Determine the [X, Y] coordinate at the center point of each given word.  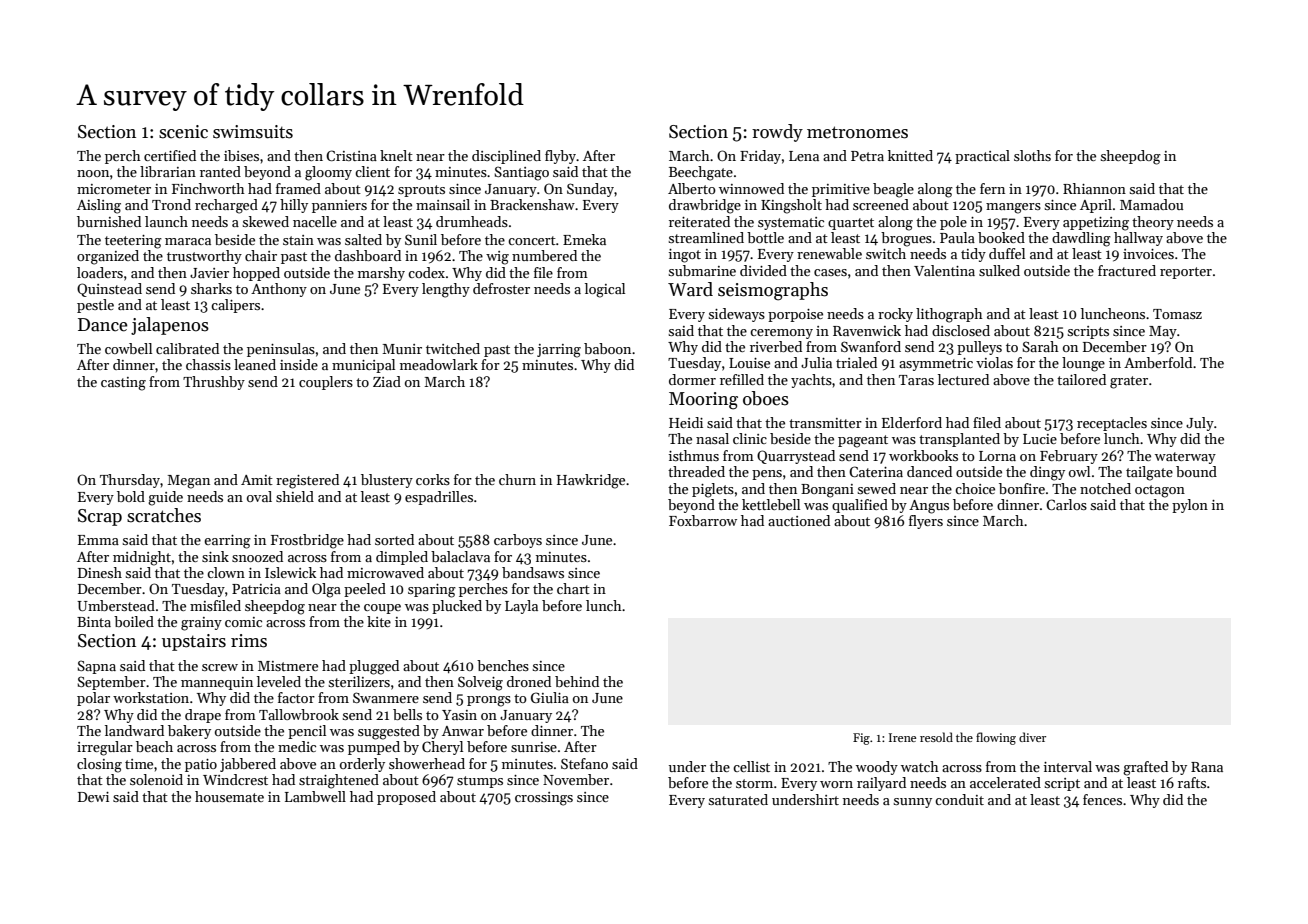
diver [1032, 737]
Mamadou [1151, 204]
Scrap [100, 517]
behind [577, 681]
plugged [374, 667]
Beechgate [701, 173]
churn [517, 479]
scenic [183, 132]
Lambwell [315, 796]
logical [605, 290]
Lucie [1040, 439]
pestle [95, 306]
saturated [738, 799]
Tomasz [1177, 314]
